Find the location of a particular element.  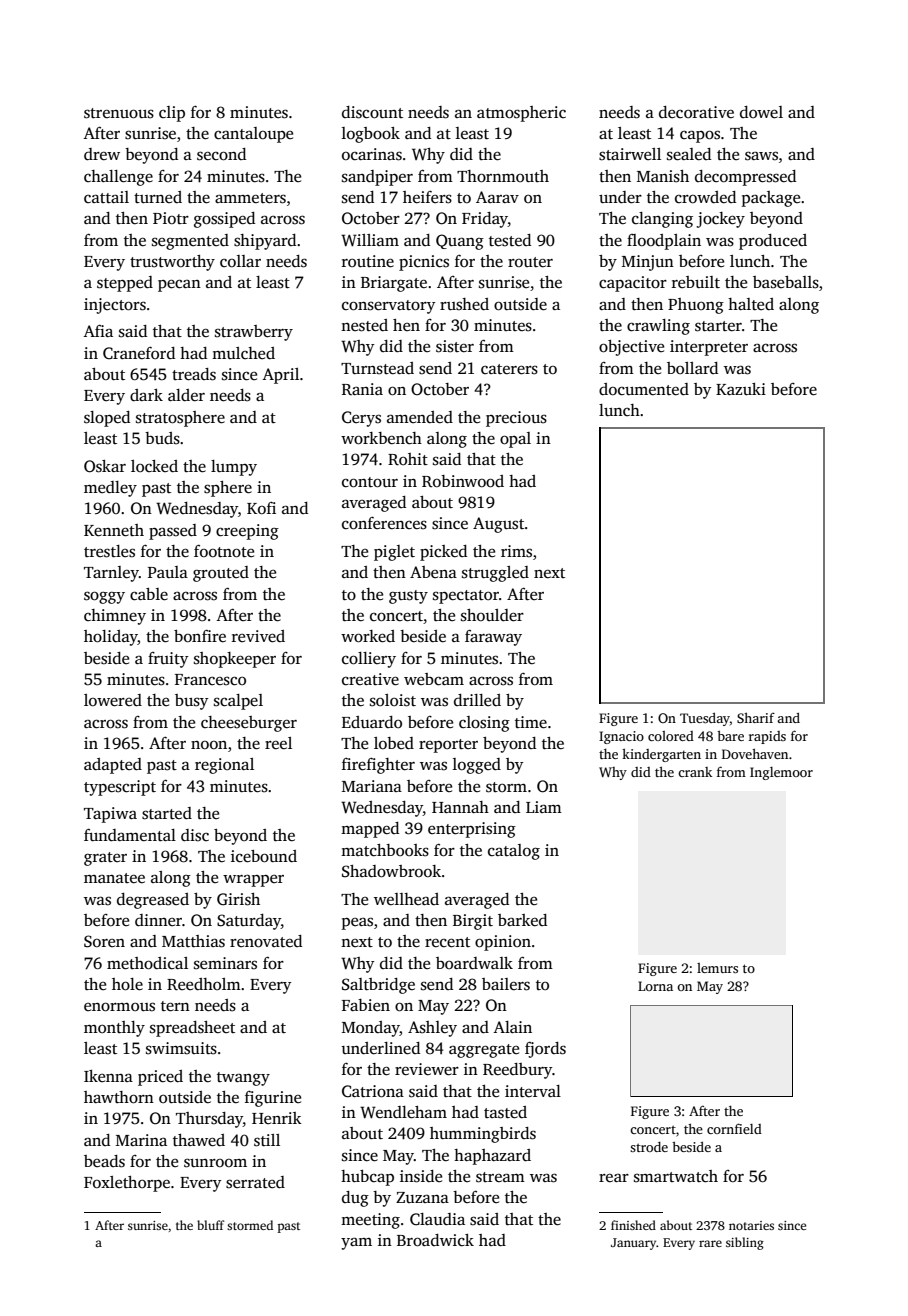

Kazuki is located at coordinates (741, 389).
